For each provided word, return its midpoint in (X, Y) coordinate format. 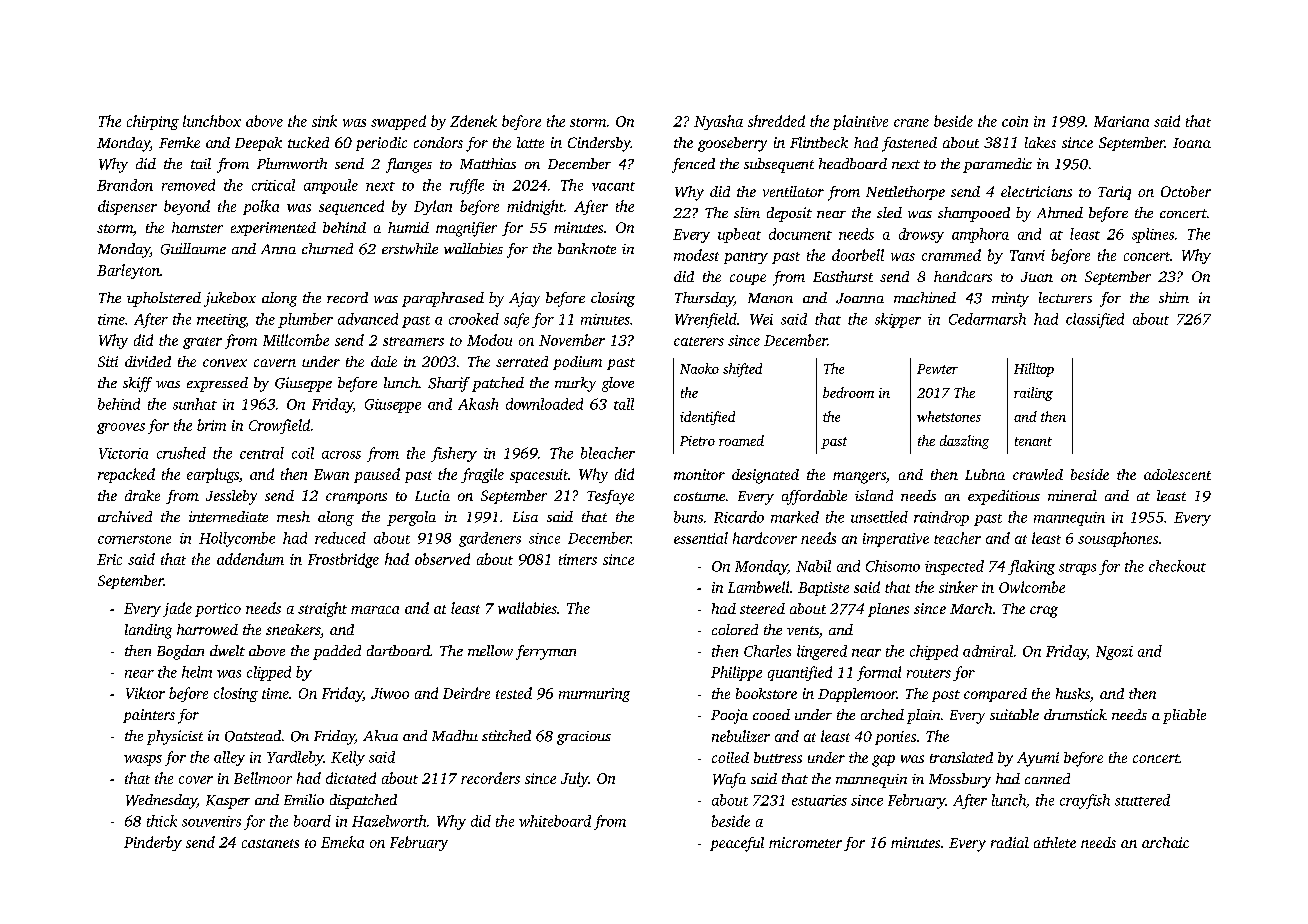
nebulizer (741, 736)
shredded (776, 121)
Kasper (228, 802)
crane (911, 123)
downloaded (544, 404)
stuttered (1142, 800)
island (874, 495)
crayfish (1085, 801)
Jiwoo (390, 693)
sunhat (195, 404)
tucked (308, 142)
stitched (506, 735)
